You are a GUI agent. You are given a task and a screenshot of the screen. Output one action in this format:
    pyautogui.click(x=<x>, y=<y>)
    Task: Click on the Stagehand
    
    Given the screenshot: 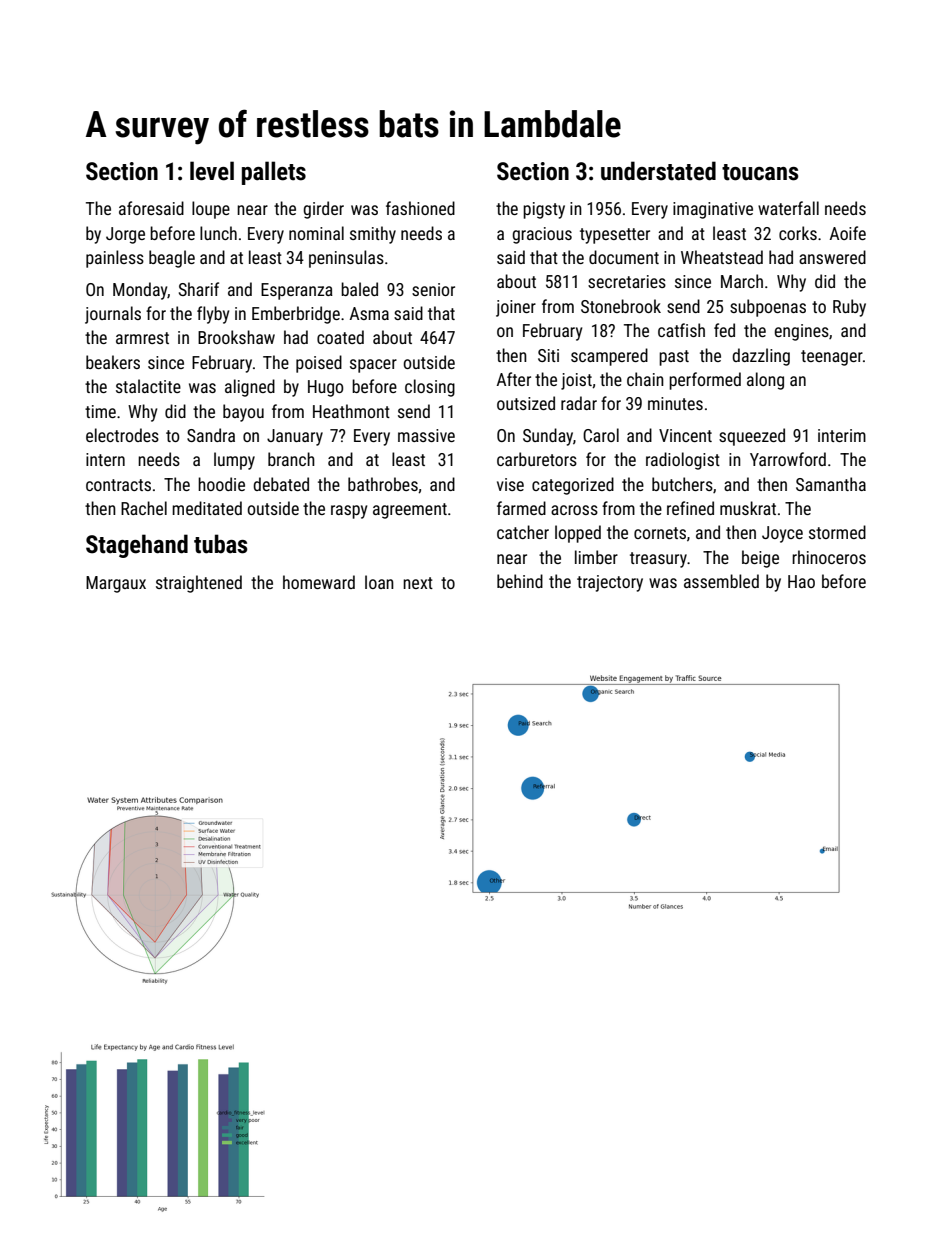 What is the action you would take?
    pyautogui.click(x=137, y=546)
